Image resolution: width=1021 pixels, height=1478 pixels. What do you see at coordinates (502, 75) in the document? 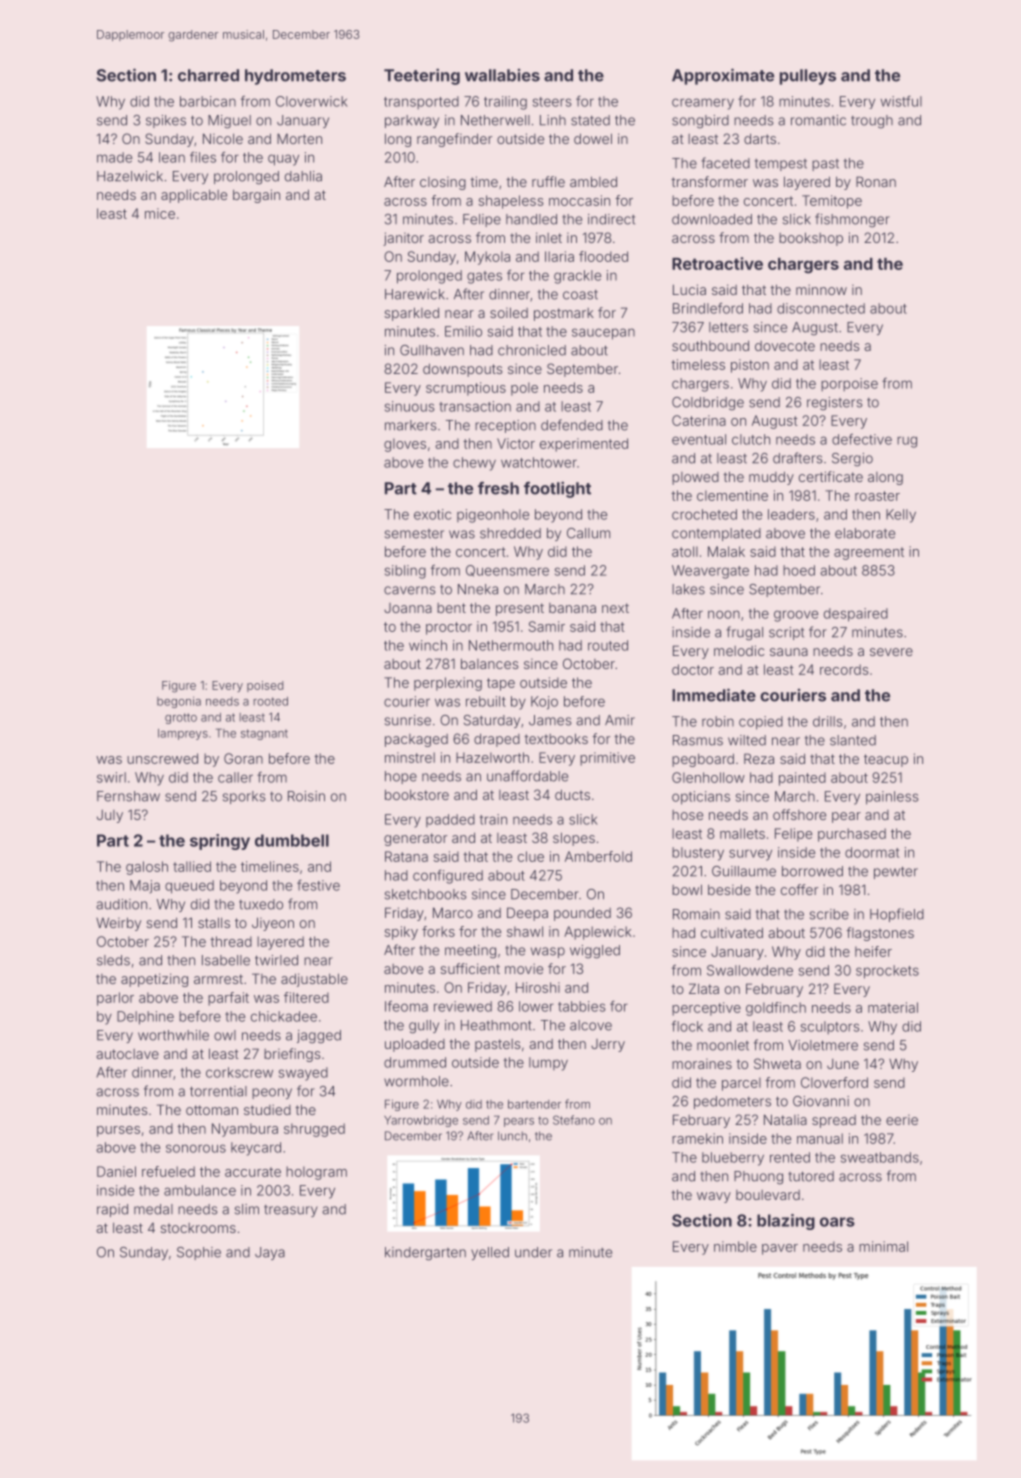
I see `wallabies` at bounding box center [502, 75].
